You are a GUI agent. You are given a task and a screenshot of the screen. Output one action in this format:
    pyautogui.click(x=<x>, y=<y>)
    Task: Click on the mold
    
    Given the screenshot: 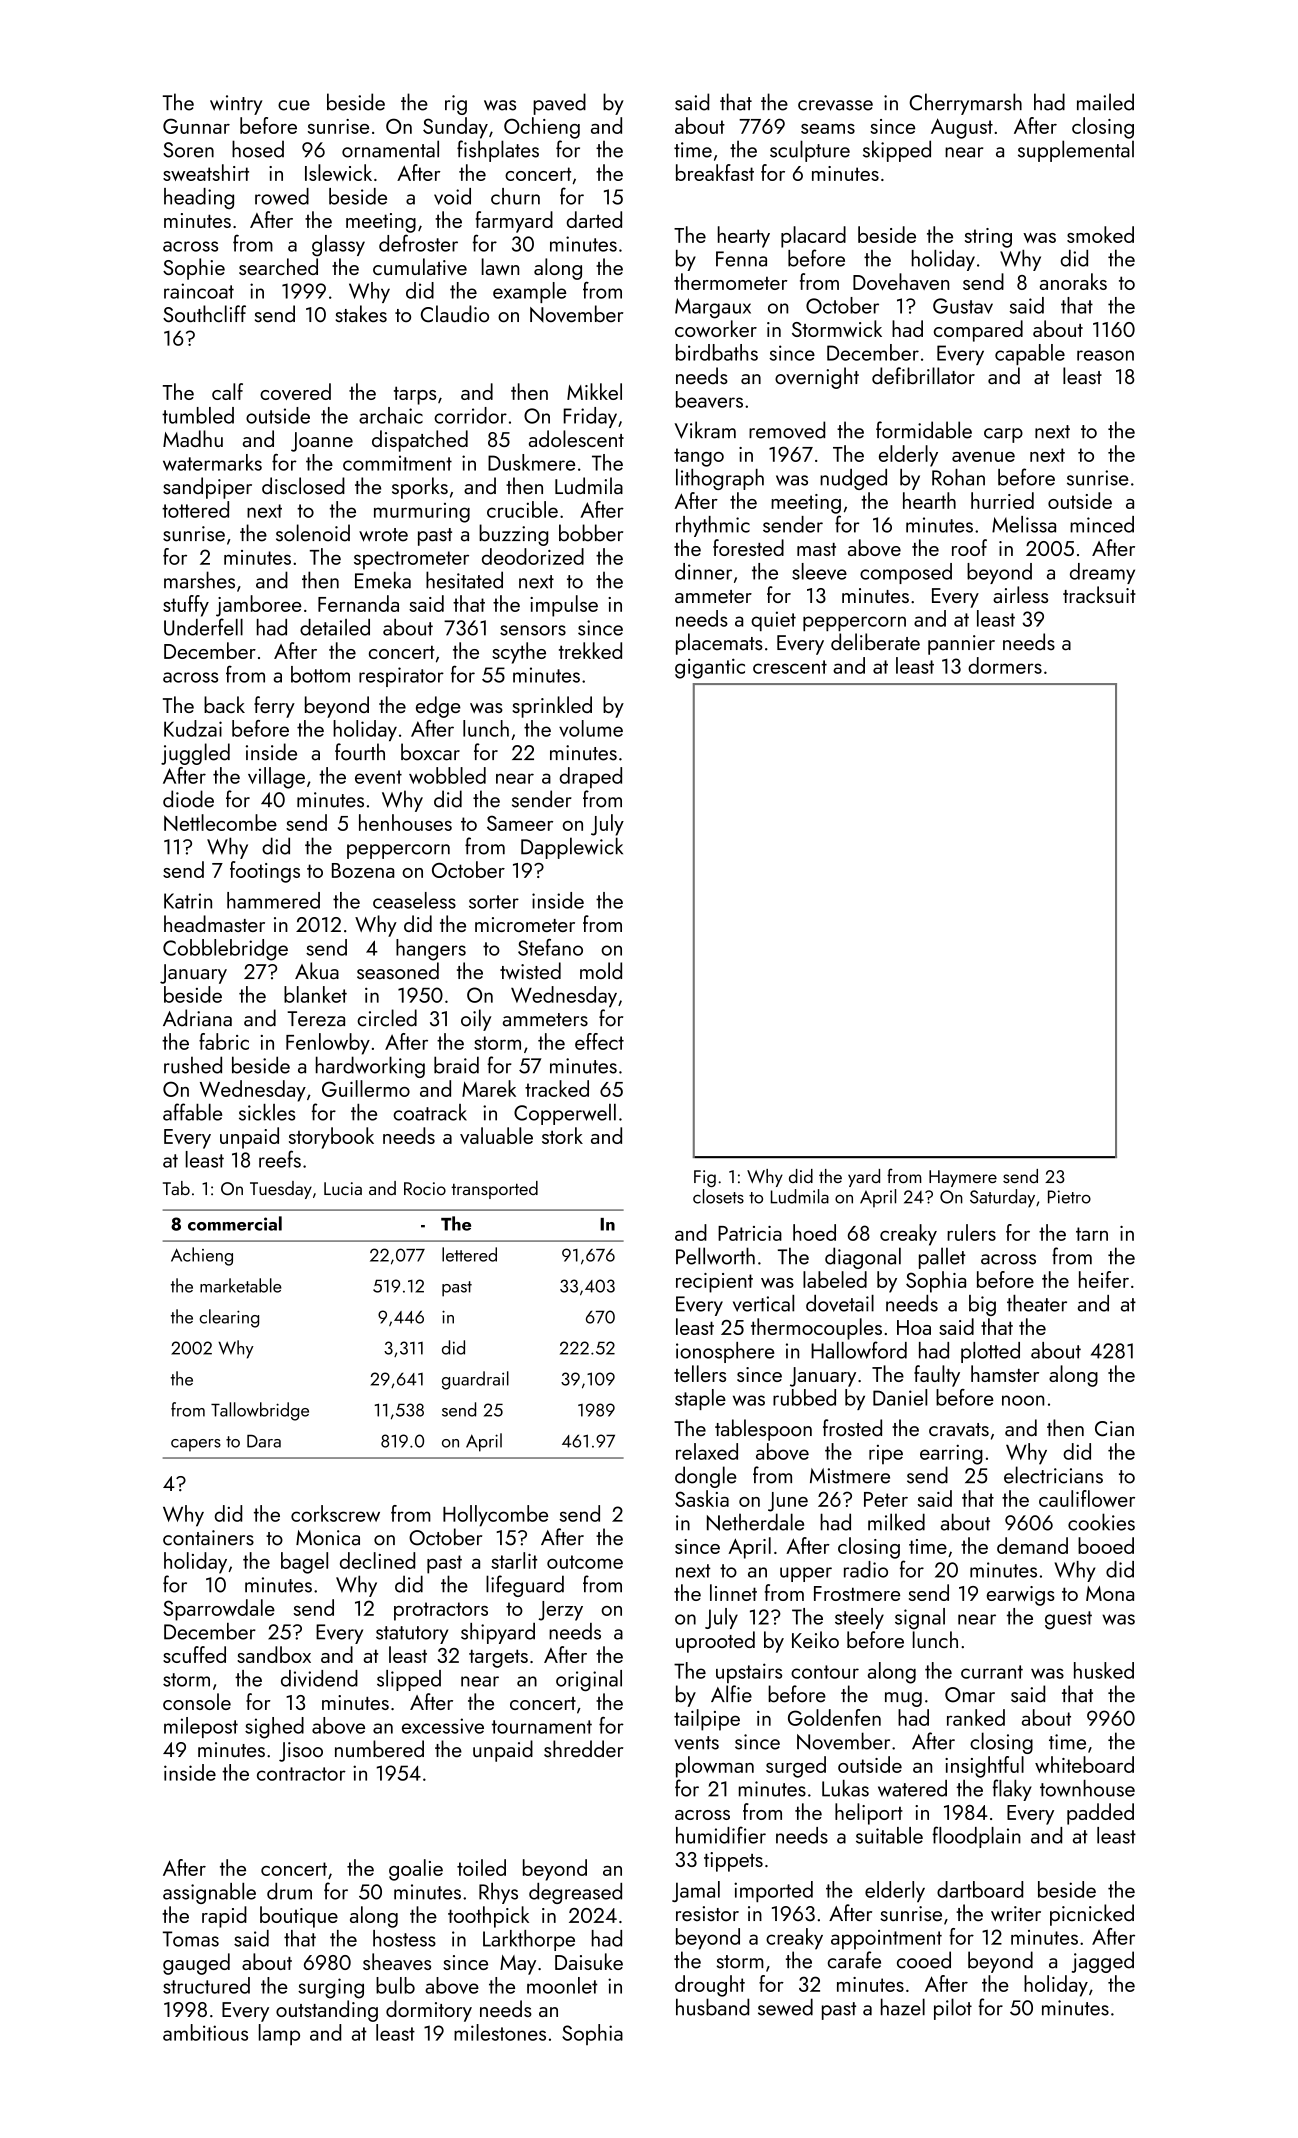 What is the action you would take?
    pyautogui.click(x=601, y=971)
